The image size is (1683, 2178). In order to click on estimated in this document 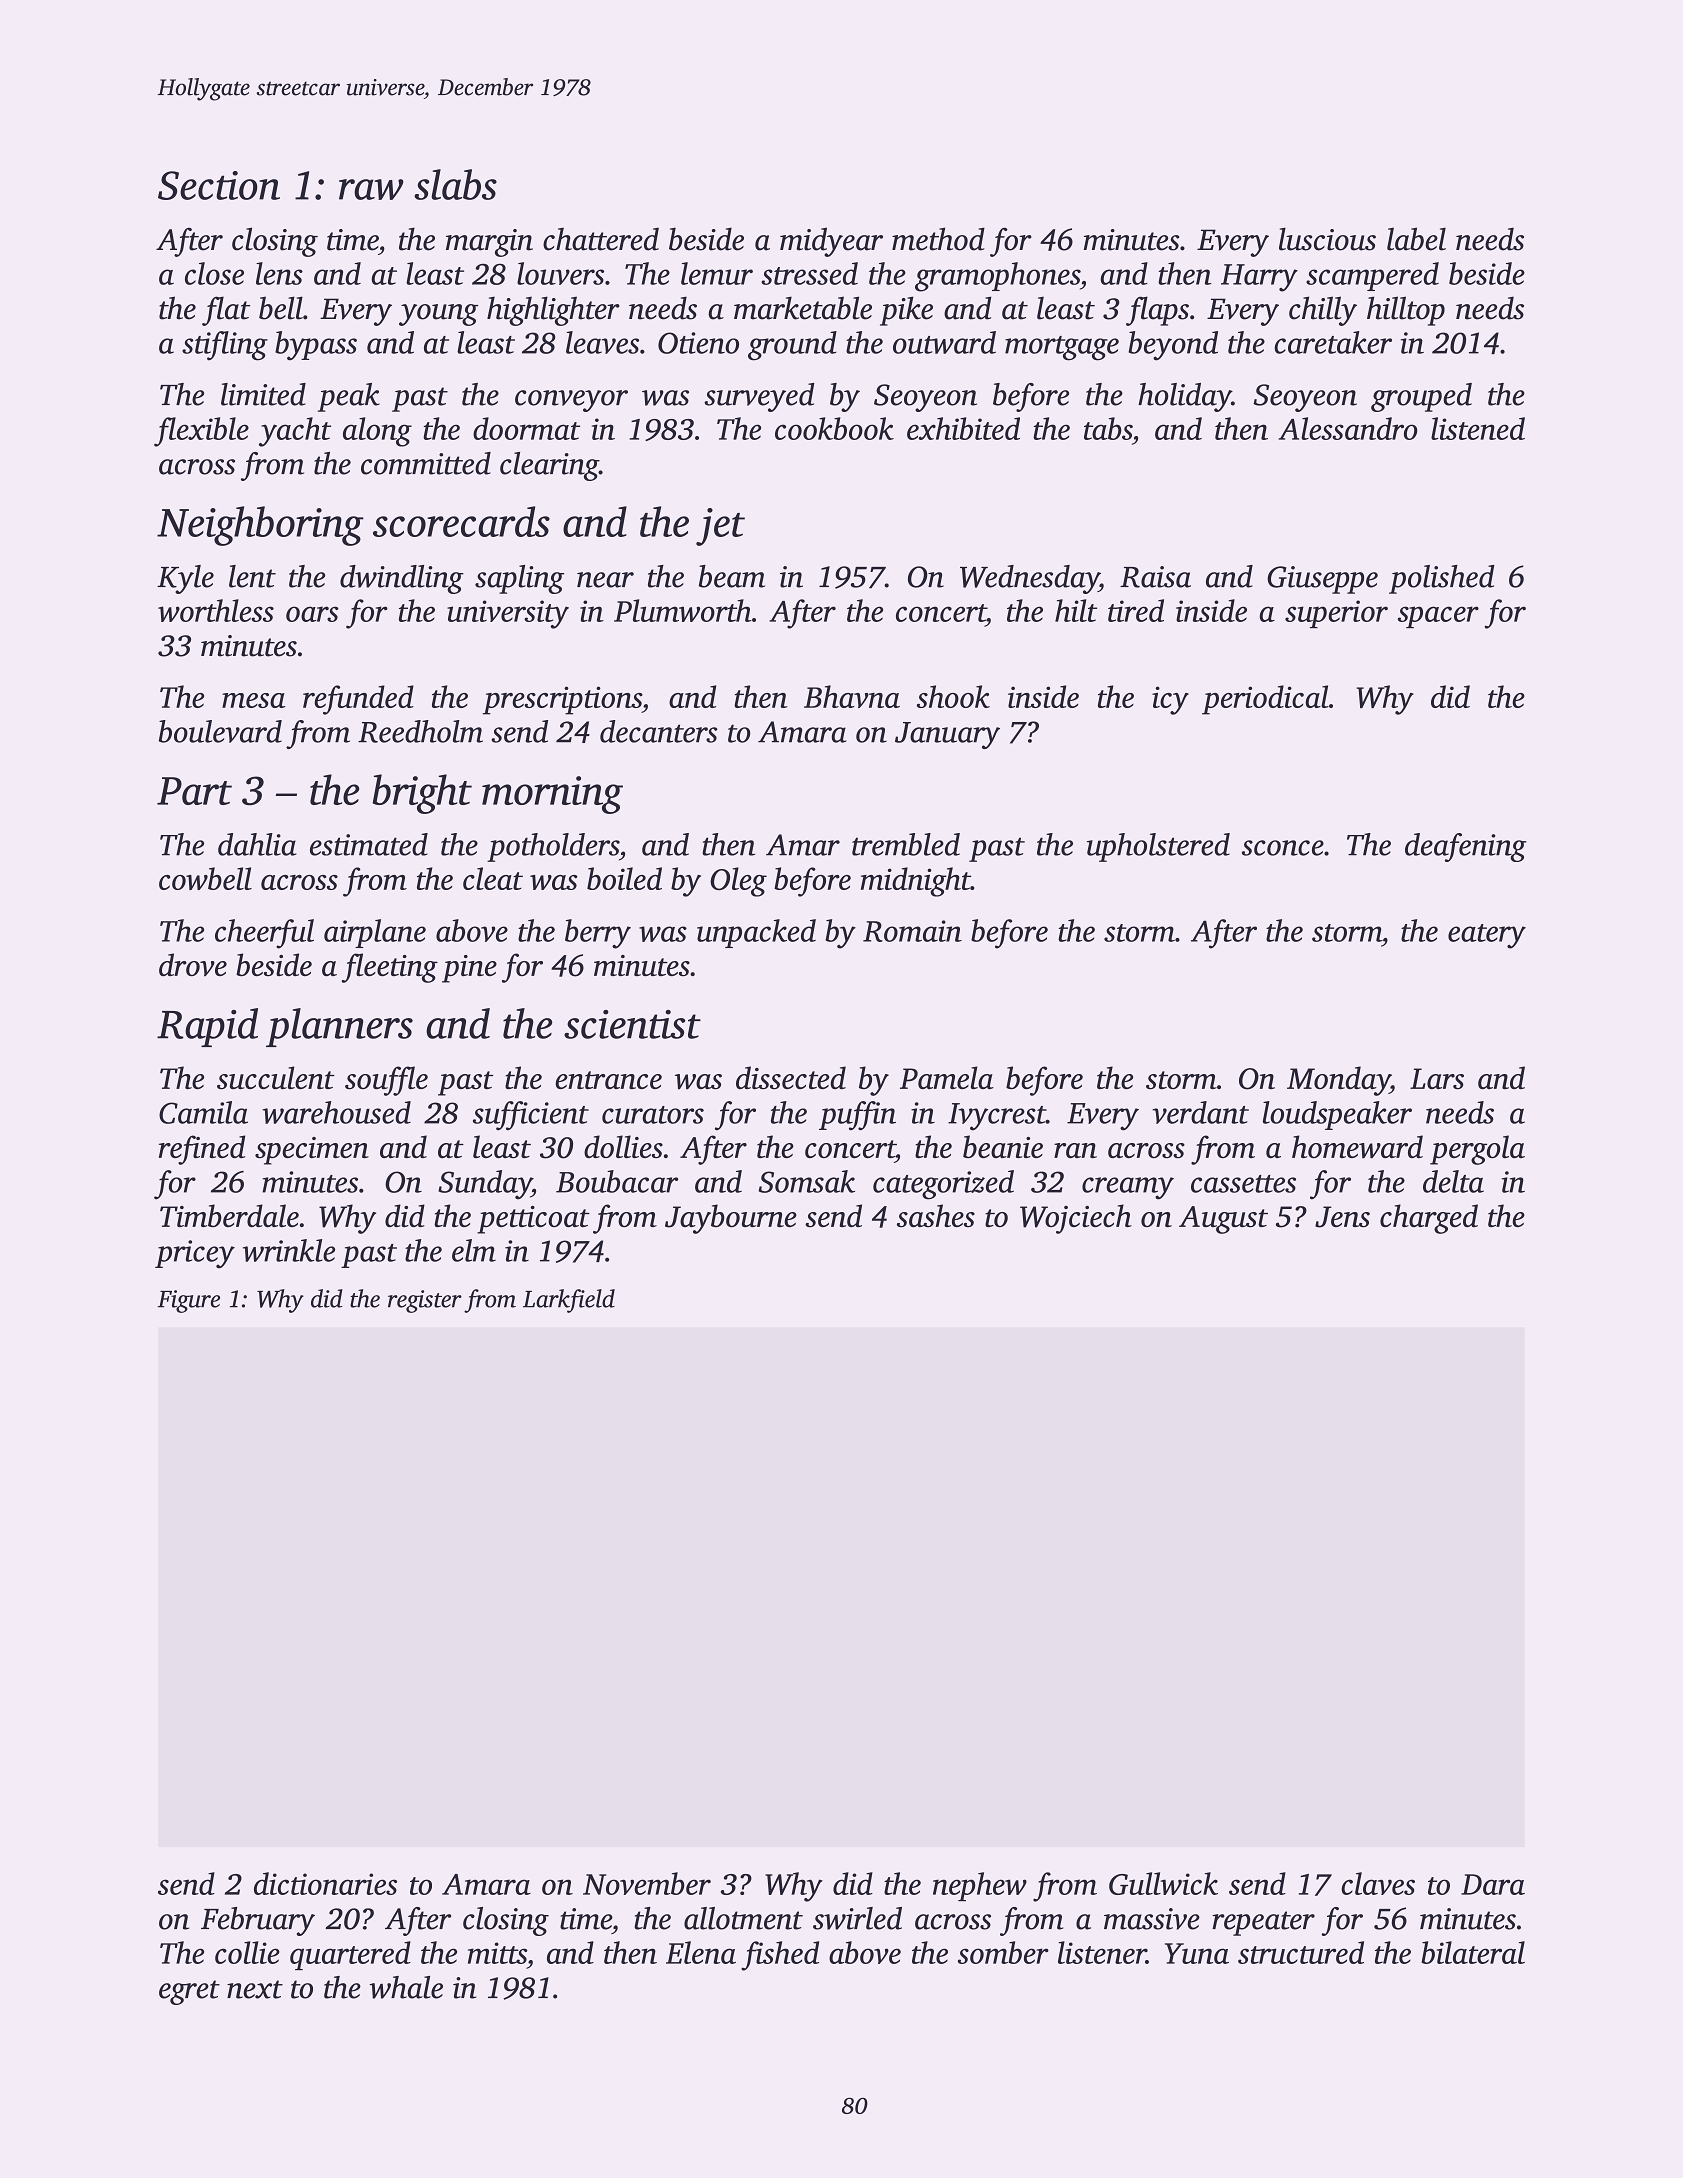, I will do `click(369, 844)`.
